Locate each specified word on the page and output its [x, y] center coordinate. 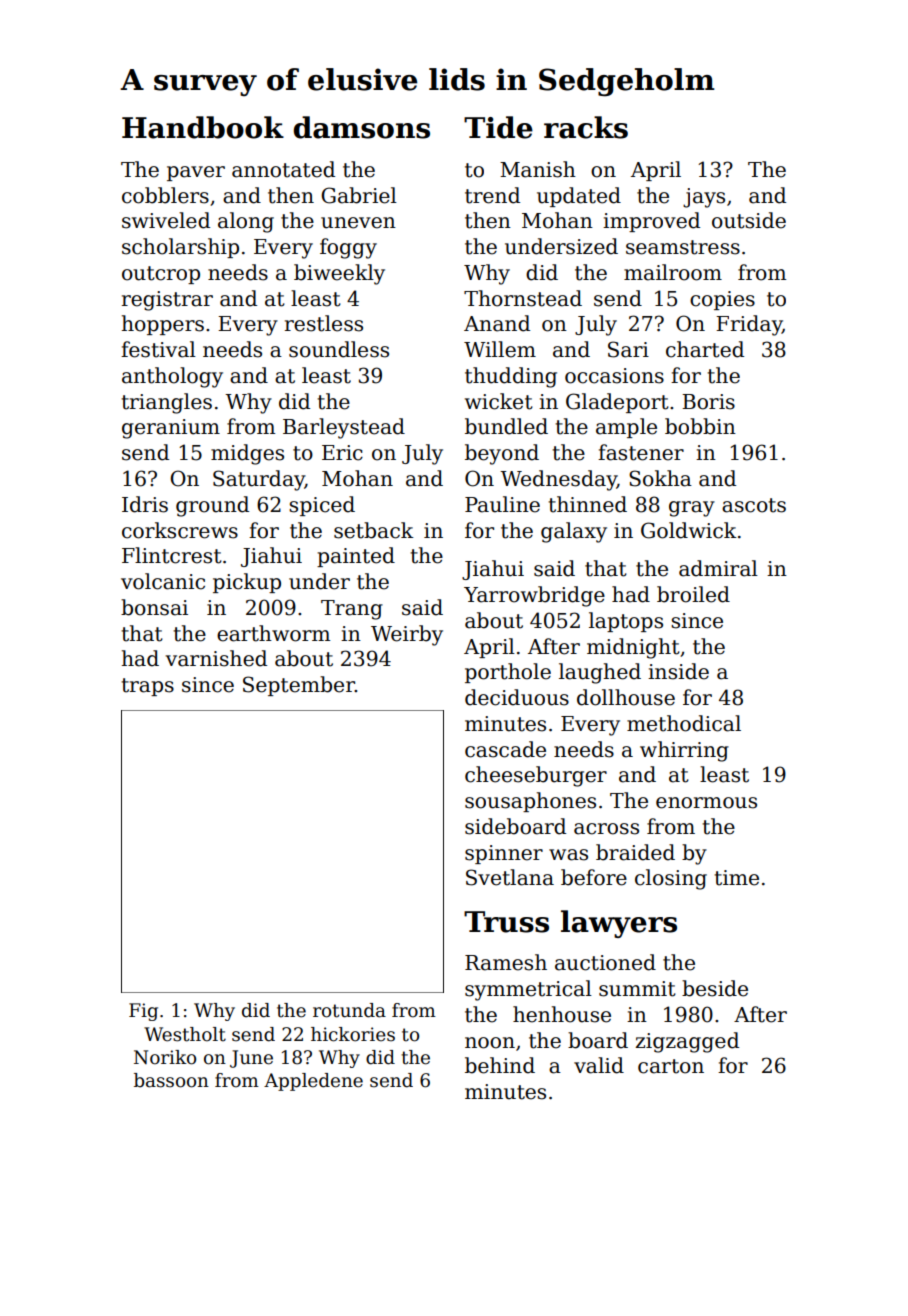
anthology [172, 377]
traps [147, 687]
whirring [684, 751]
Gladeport [617, 403]
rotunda [349, 1010]
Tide [498, 127]
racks [586, 127]
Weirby [407, 635]
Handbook [203, 127]
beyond [502, 454]
